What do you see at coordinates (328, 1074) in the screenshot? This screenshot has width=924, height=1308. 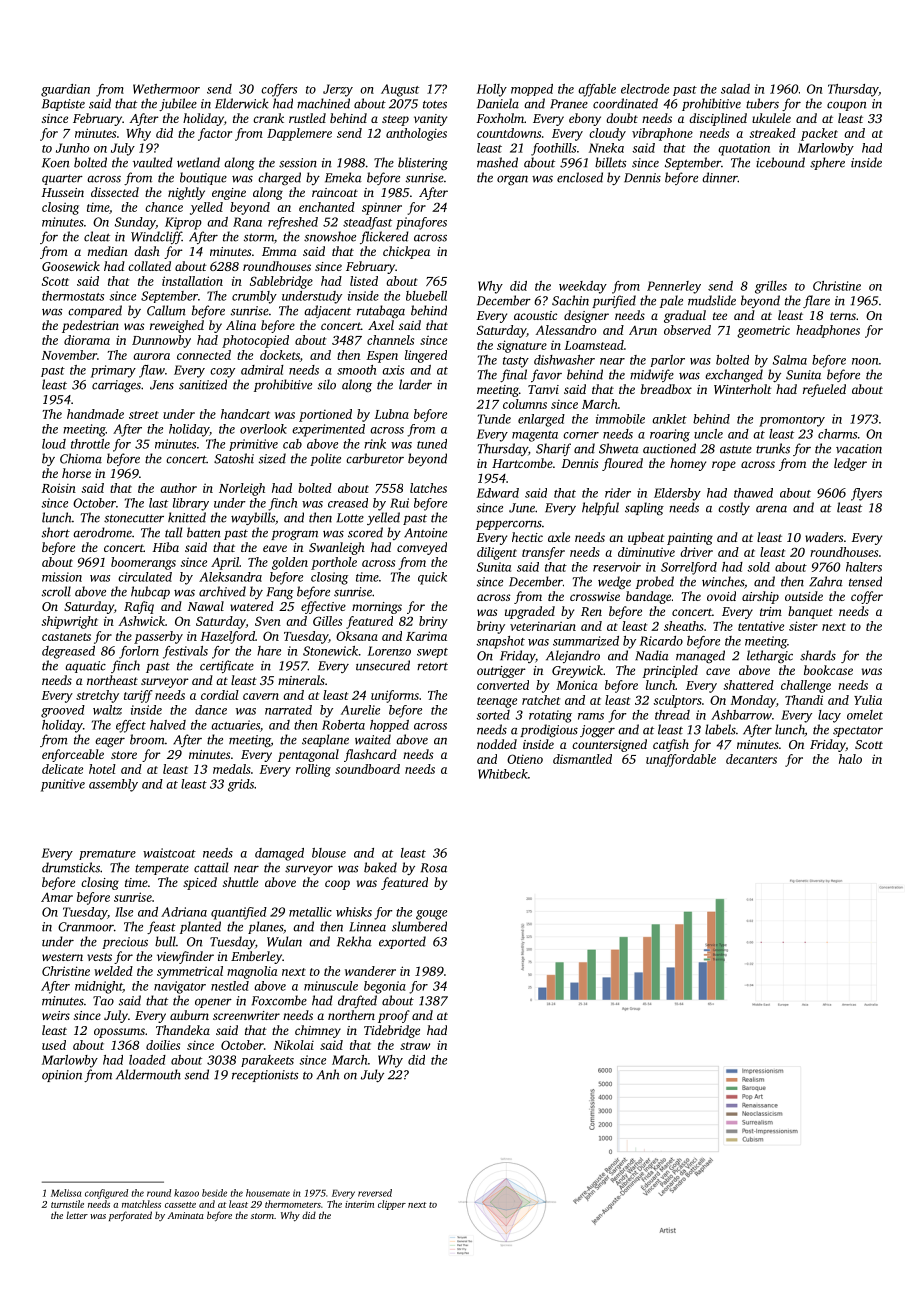 I see `Anh` at bounding box center [328, 1074].
